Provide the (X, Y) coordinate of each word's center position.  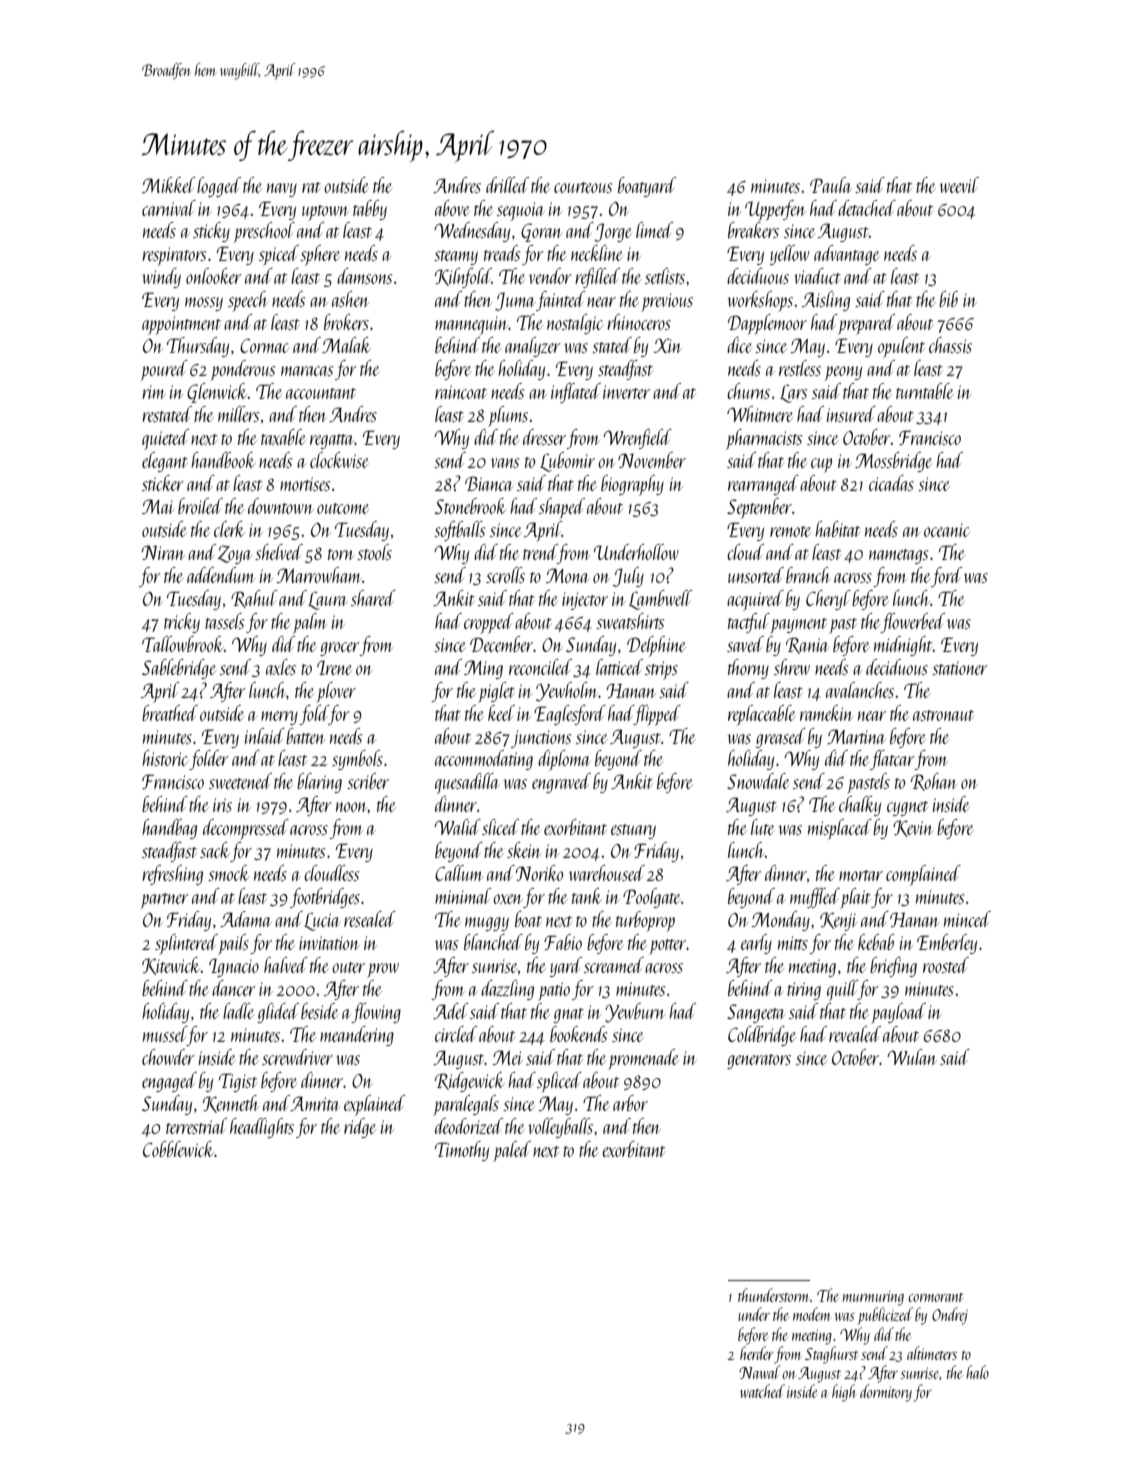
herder (757, 1353)
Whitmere (760, 414)
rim (154, 392)
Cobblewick (178, 1149)
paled (512, 1151)
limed (654, 230)
